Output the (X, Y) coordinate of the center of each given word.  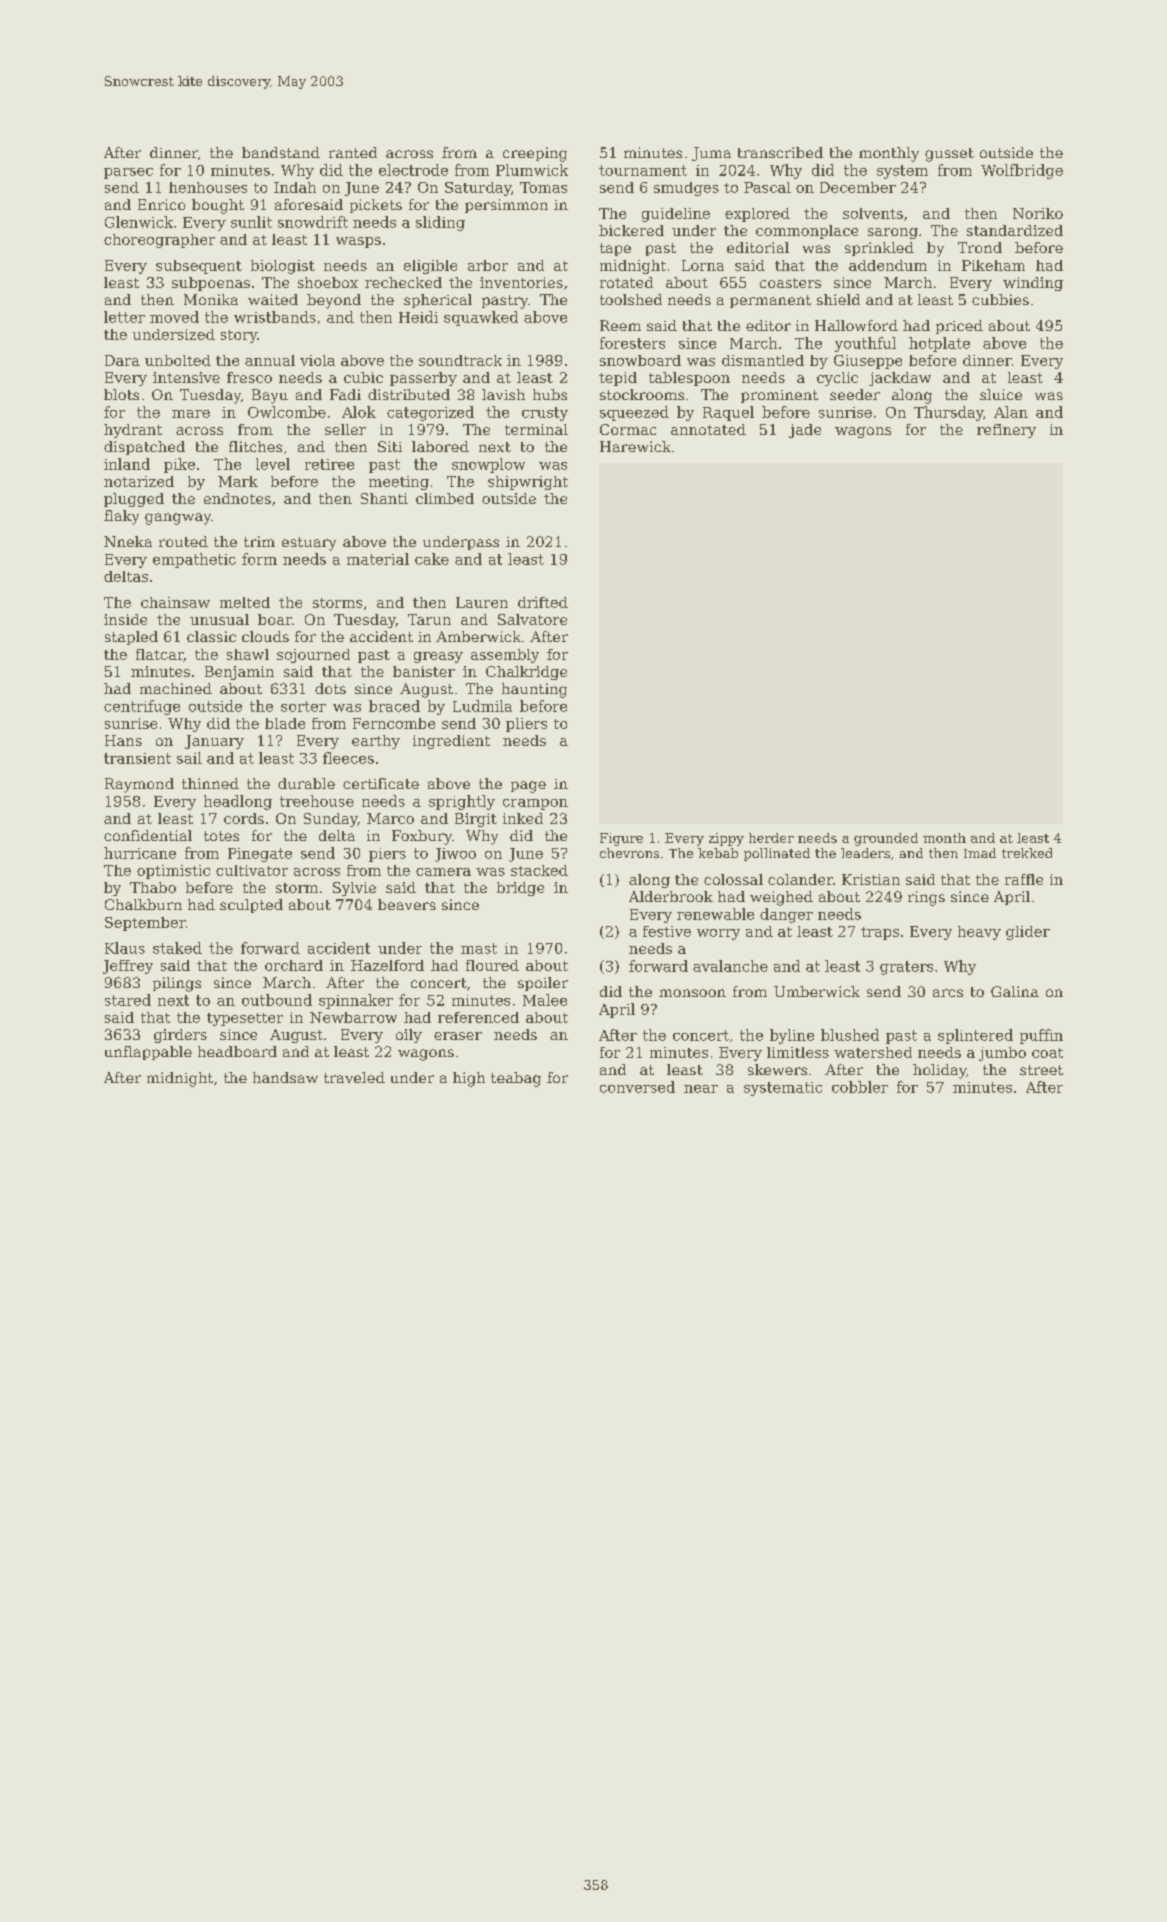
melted (245, 602)
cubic (363, 377)
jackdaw (900, 379)
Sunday (330, 820)
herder (771, 838)
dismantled (763, 360)
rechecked (403, 282)
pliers (526, 725)
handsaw (285, 1077)
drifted (543, 602)
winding (1033, 284)
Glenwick (139, 222)
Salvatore (532, 619)
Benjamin (239, 673)
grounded (886, 839)
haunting (534, 690)
